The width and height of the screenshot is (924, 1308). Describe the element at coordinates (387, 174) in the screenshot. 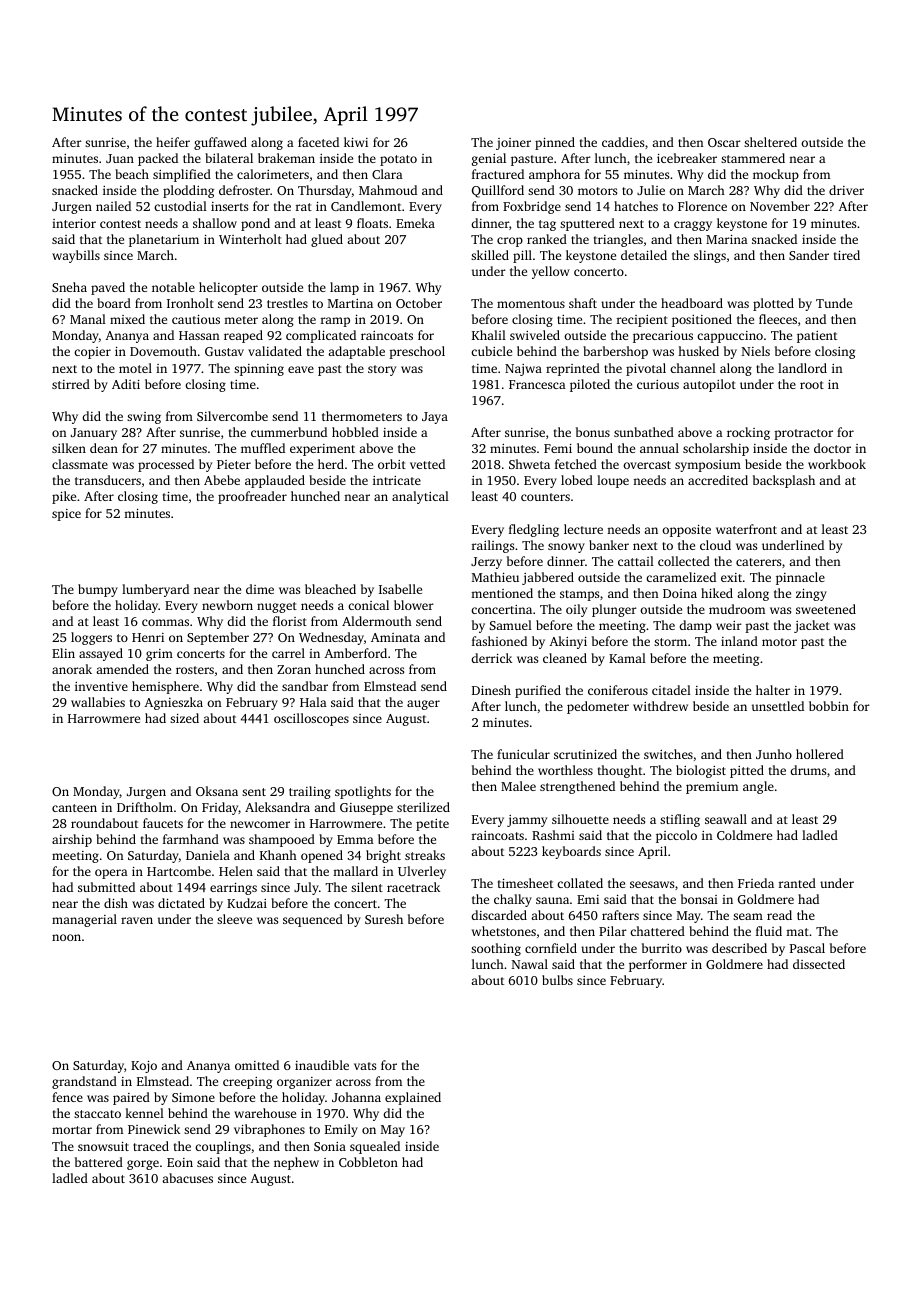

I see `Clara` at that location.
